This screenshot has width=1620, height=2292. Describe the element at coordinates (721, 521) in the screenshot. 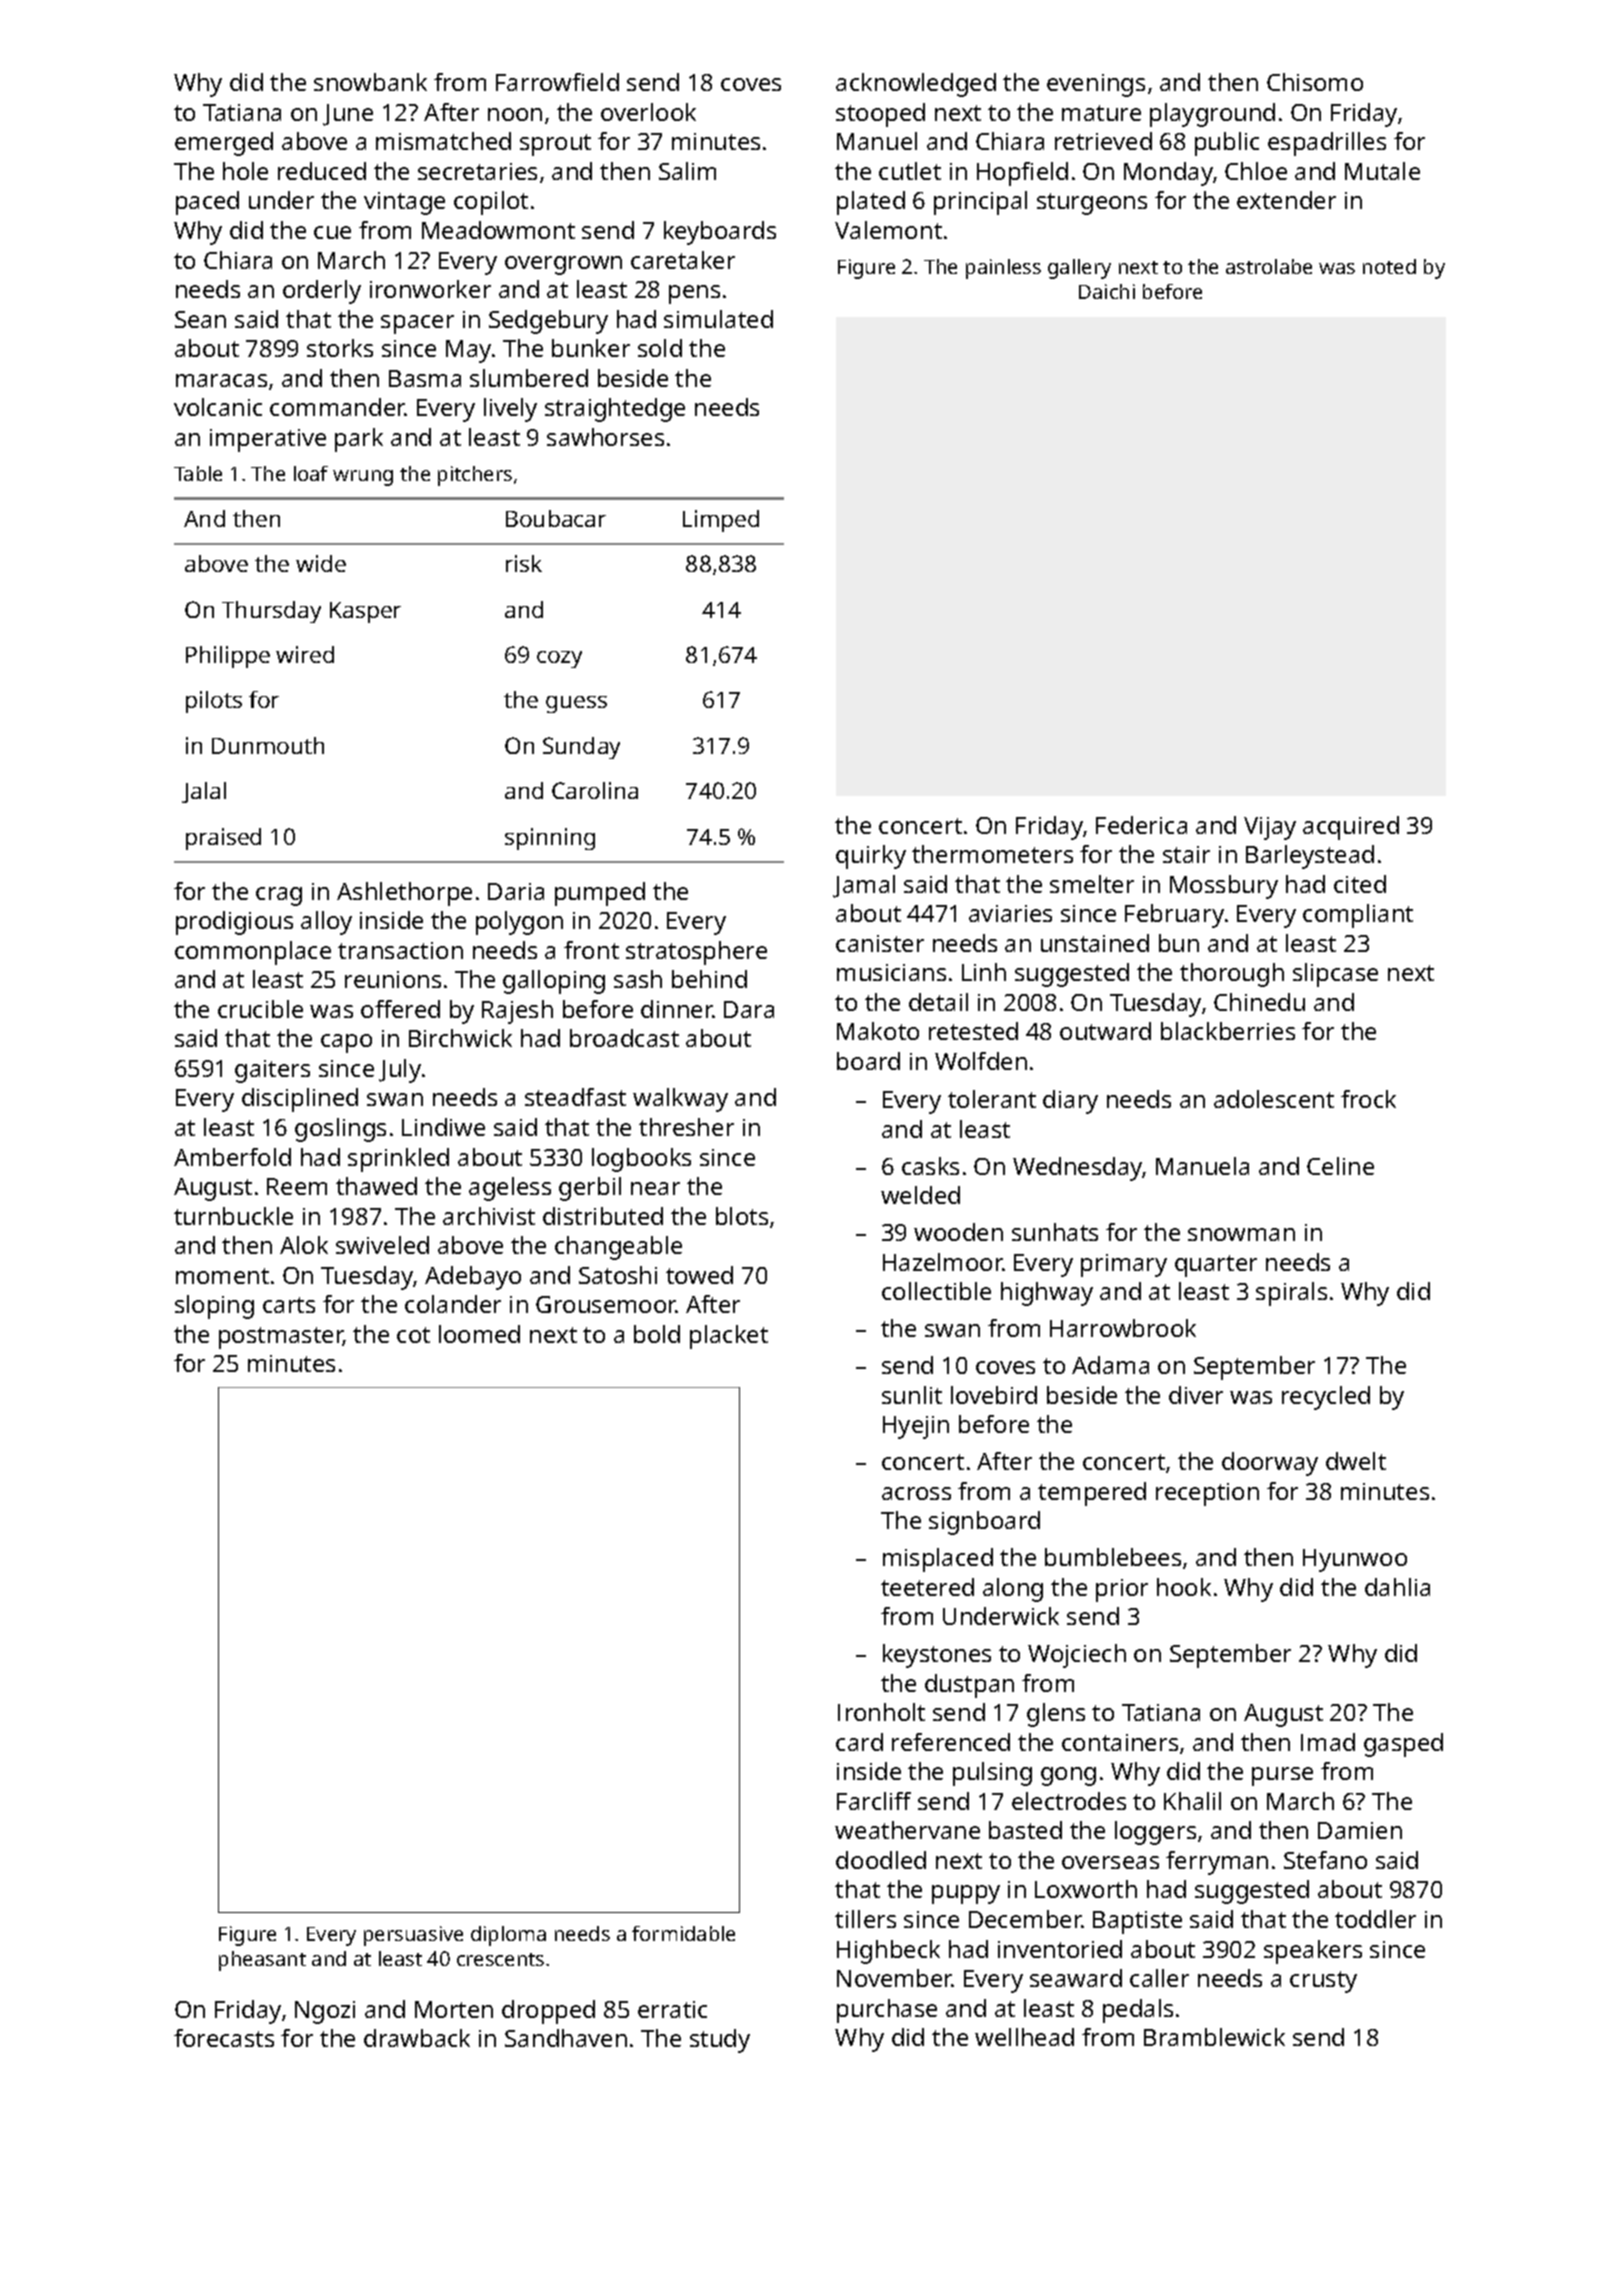

I see `Limped` at that location.
